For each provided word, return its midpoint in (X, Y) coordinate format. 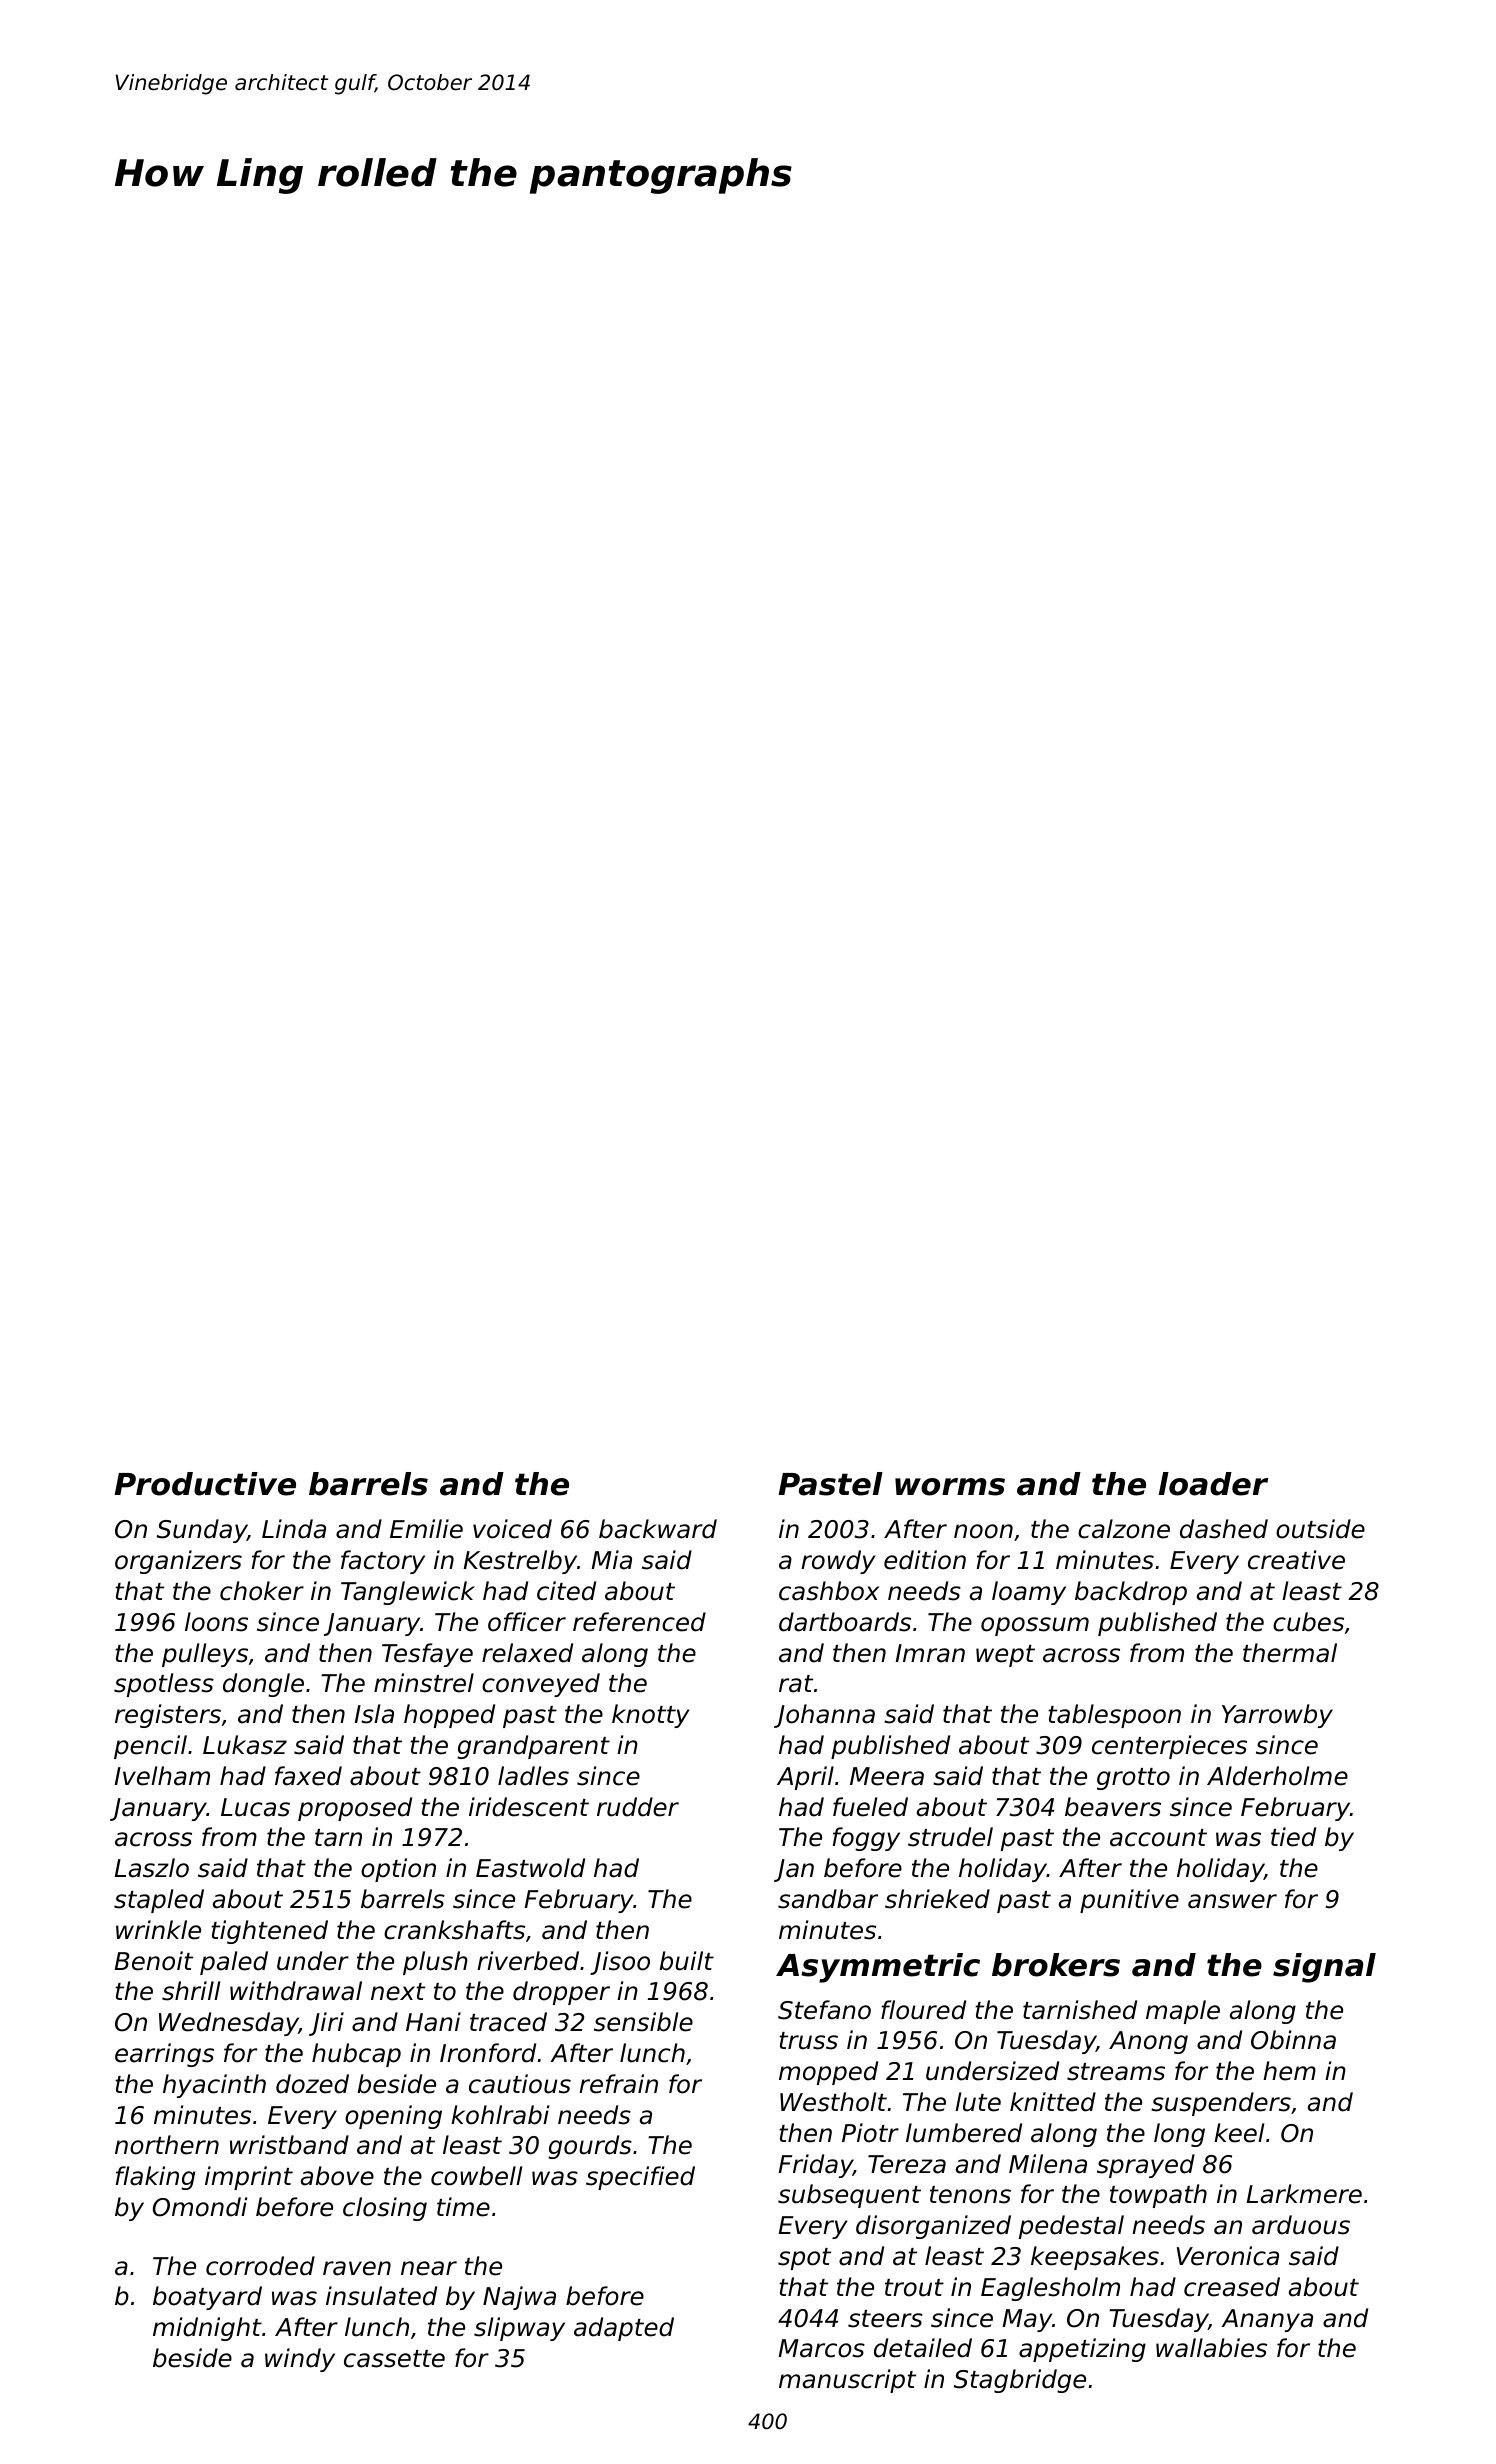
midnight (207, 2329)
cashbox (829, 1591)
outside (1320, 1529)
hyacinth (214, 2086)
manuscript (847, 2381)
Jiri (326, 2024)
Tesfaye (427, 1655)
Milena (1048, 2164)
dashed (1224, 1529)
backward (658, 1529)
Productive (205, 1484)
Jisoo (620, 1963)
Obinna (1293, 2040)
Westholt (833, 2102)
